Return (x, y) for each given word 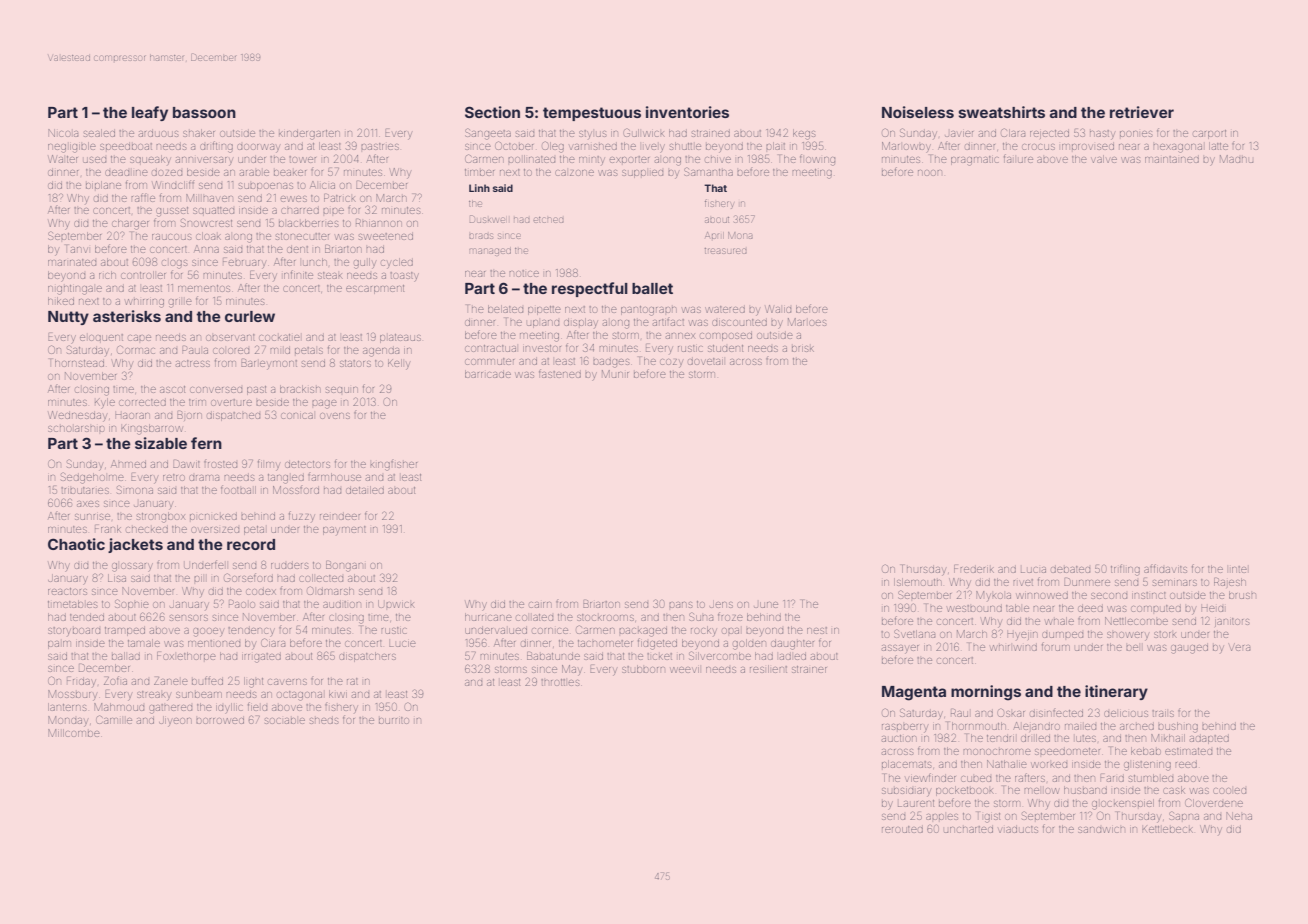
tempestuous (592, 114)
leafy (150, 113)
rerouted (902, 829)
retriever (1142, 112)
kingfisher (394, 466)
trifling (1125, 570)
